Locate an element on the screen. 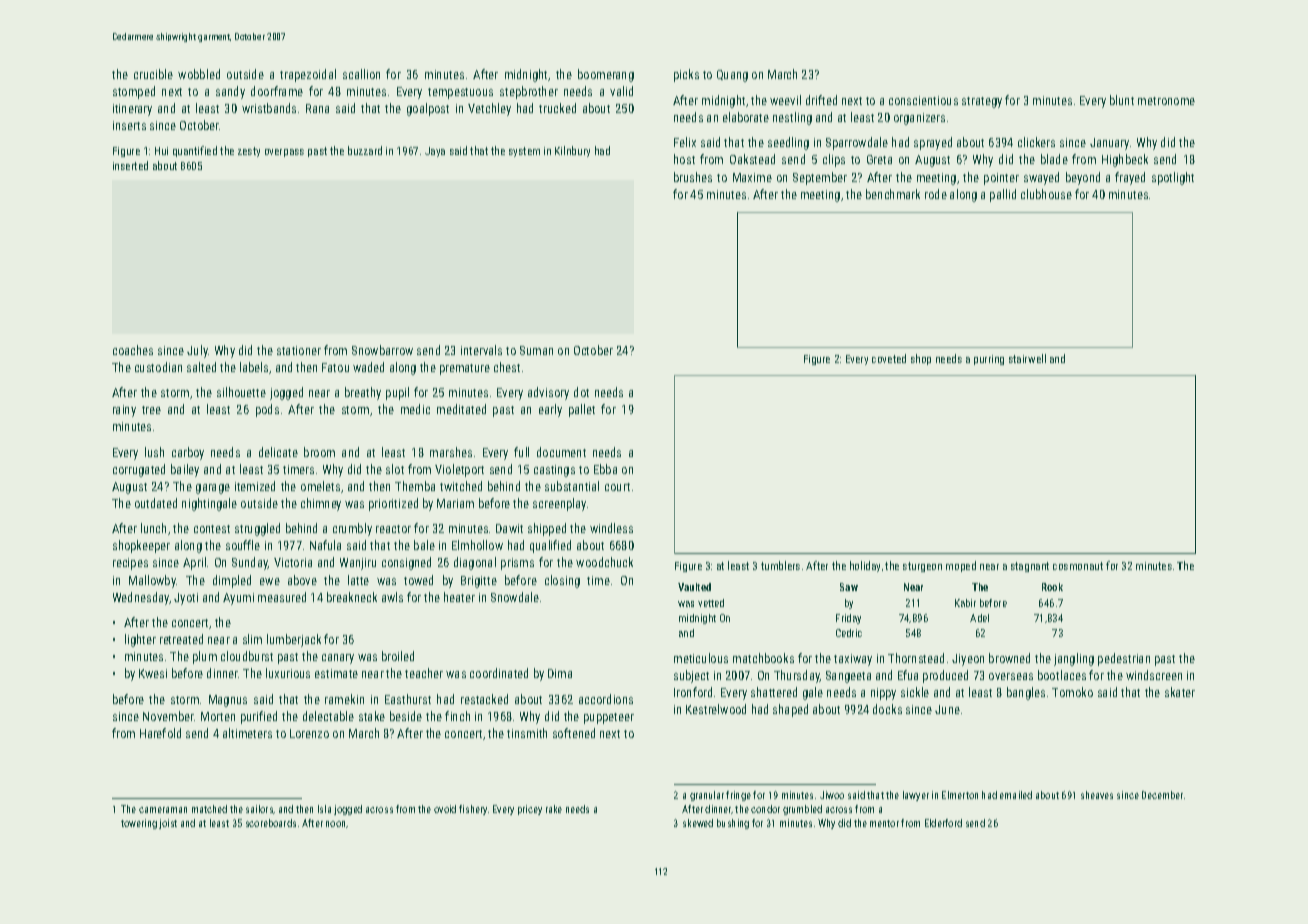 The height and width of the screenshot is (924, 1308). system is located at coordinates (524, 152).
